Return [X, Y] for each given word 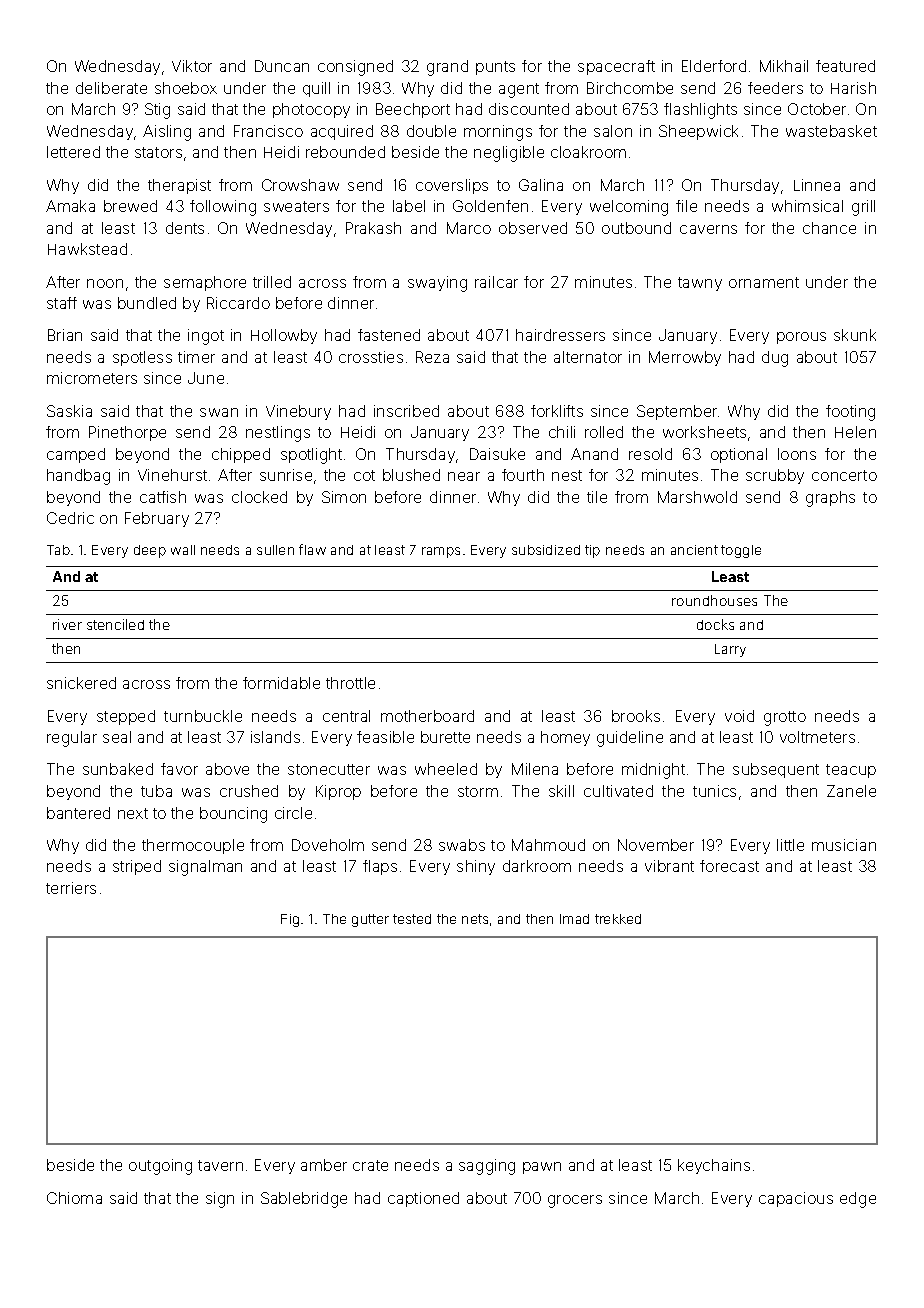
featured [845, 66]
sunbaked [118, 769]
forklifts [557, 411]
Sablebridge [304, 1200]
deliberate [111, 88]
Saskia [69, 411]
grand [447, 68]
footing [850, 413]
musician [844, 845]
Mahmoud [548, 845]
